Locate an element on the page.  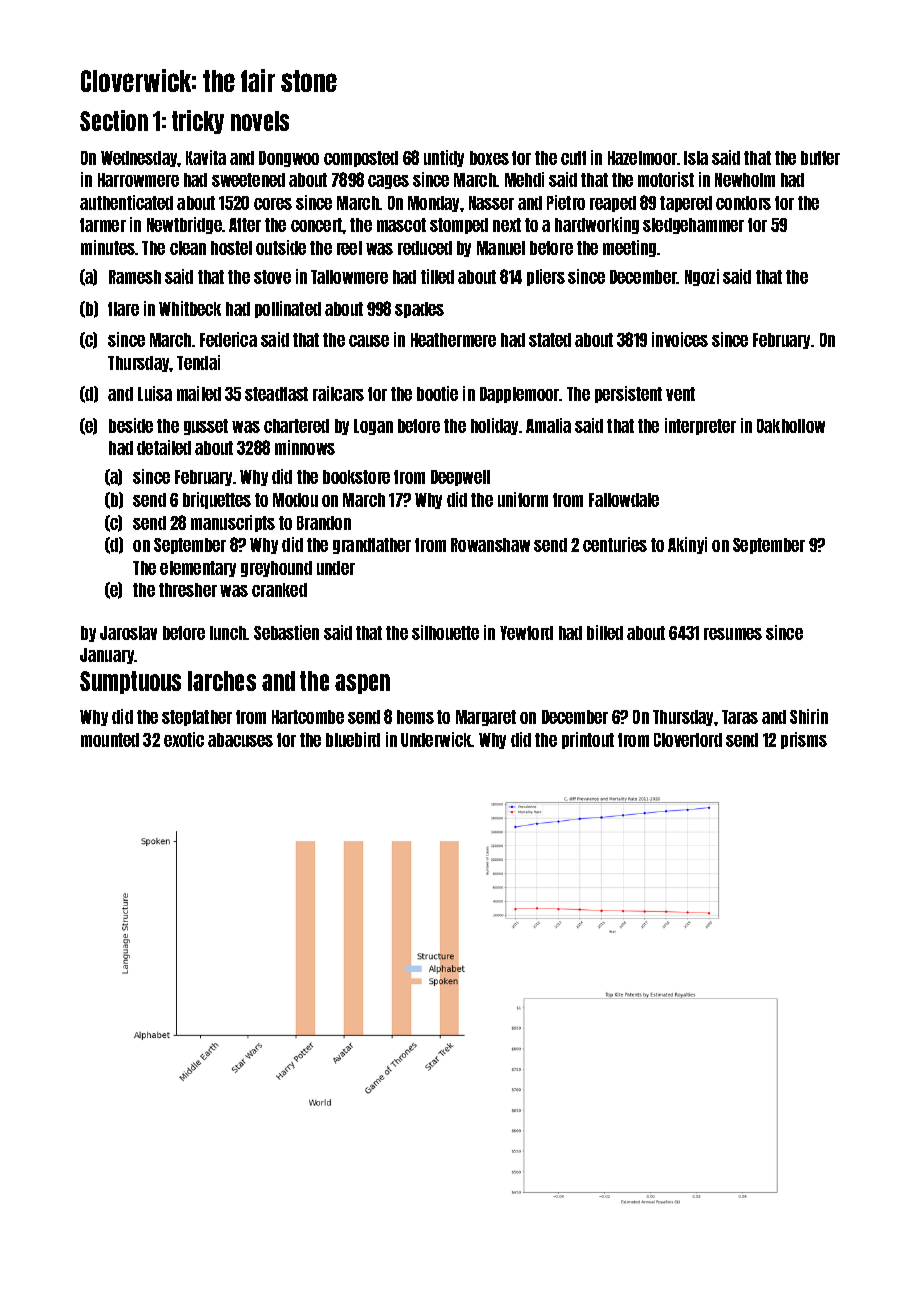
Luisa is located at coordinates (155, 393).
